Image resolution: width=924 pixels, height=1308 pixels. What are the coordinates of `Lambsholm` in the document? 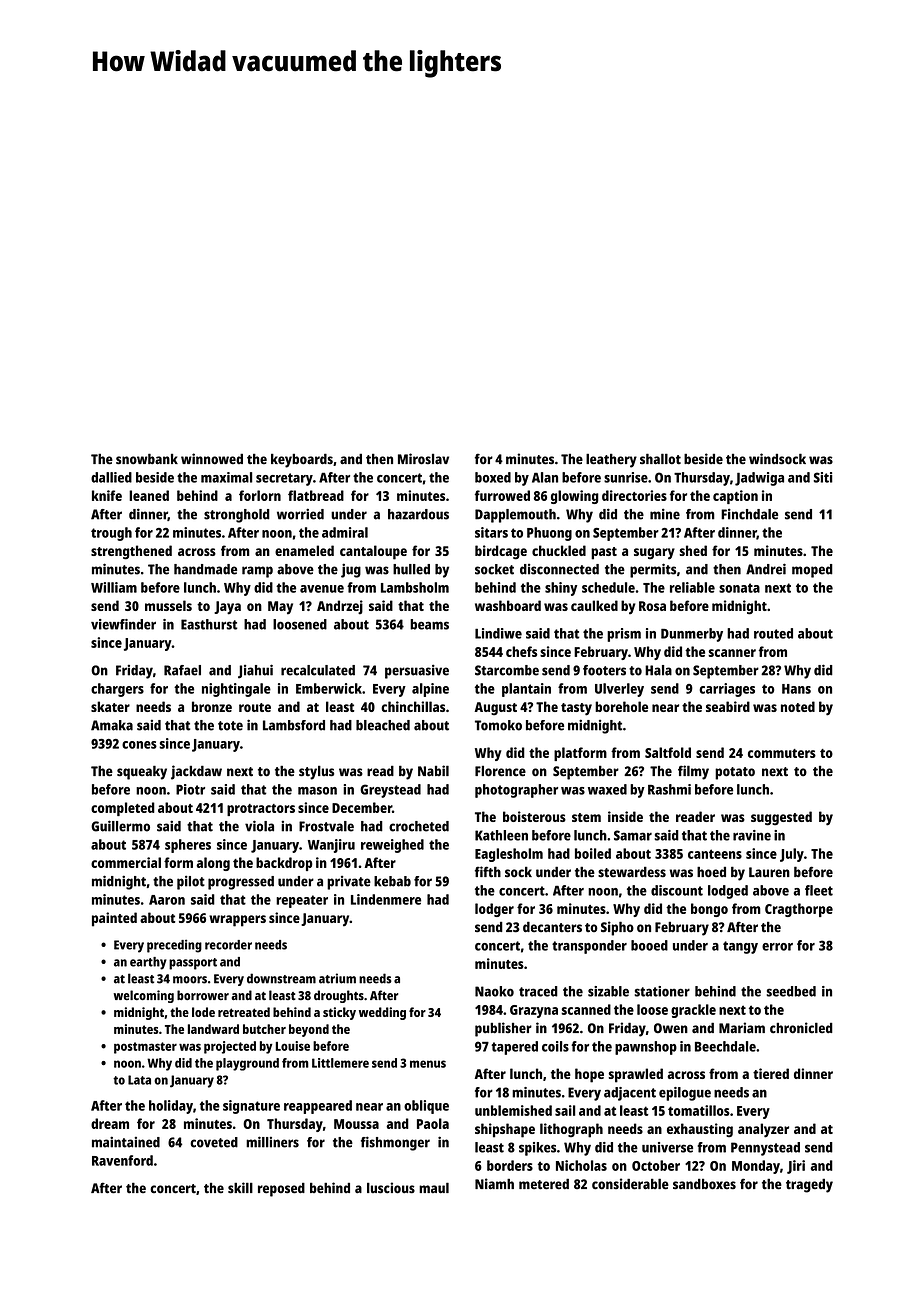 It's located at (415, 587).
